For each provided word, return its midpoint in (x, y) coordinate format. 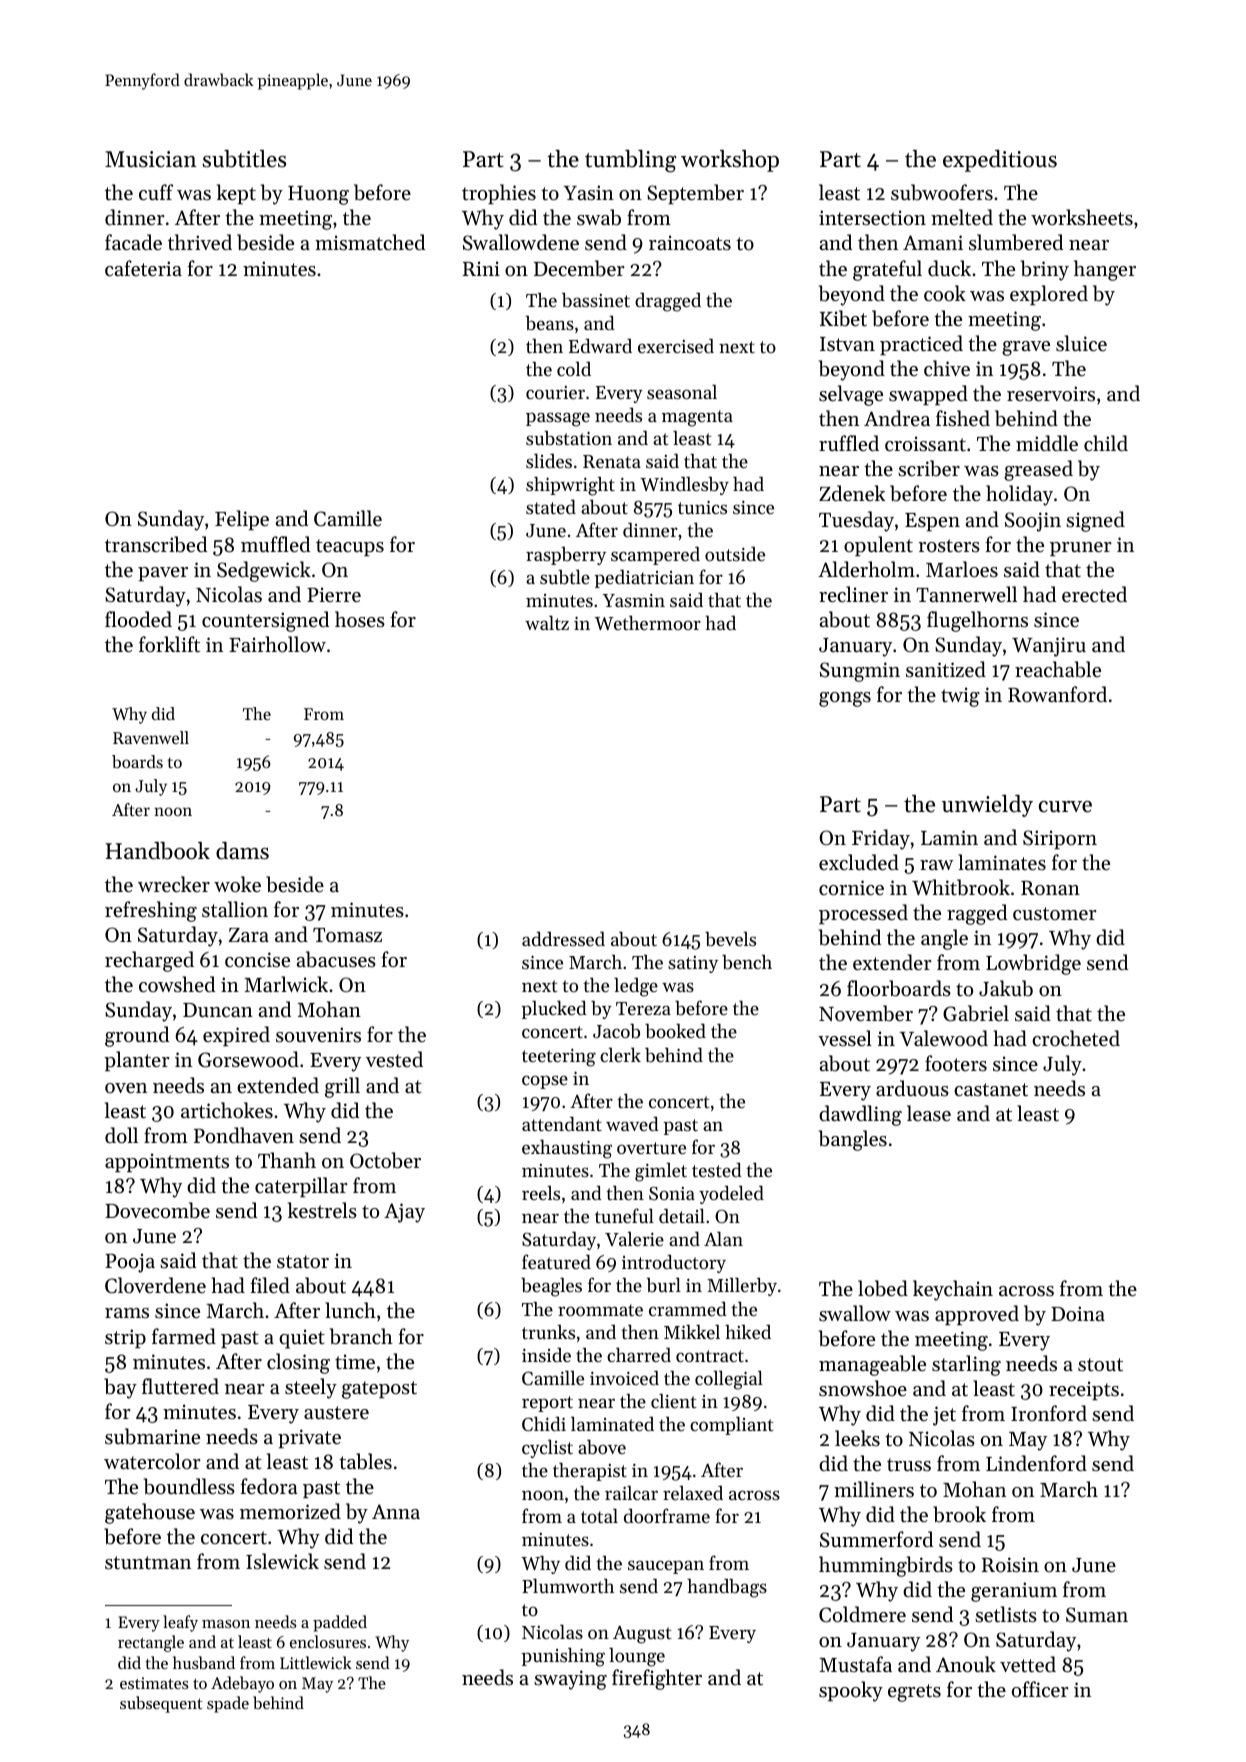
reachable (1058, 669)
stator (303, 1262)
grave (1026, 348)
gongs (845, 699)
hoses (360, 619)
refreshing (151, 911)
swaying (570, 1680)
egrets (914, 1693)
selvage (851, 395)
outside (735, 554)
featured (556, 1261)
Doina (1078, 1313)
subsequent (161, 1704)
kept (236, 194)
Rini (481, 268)
